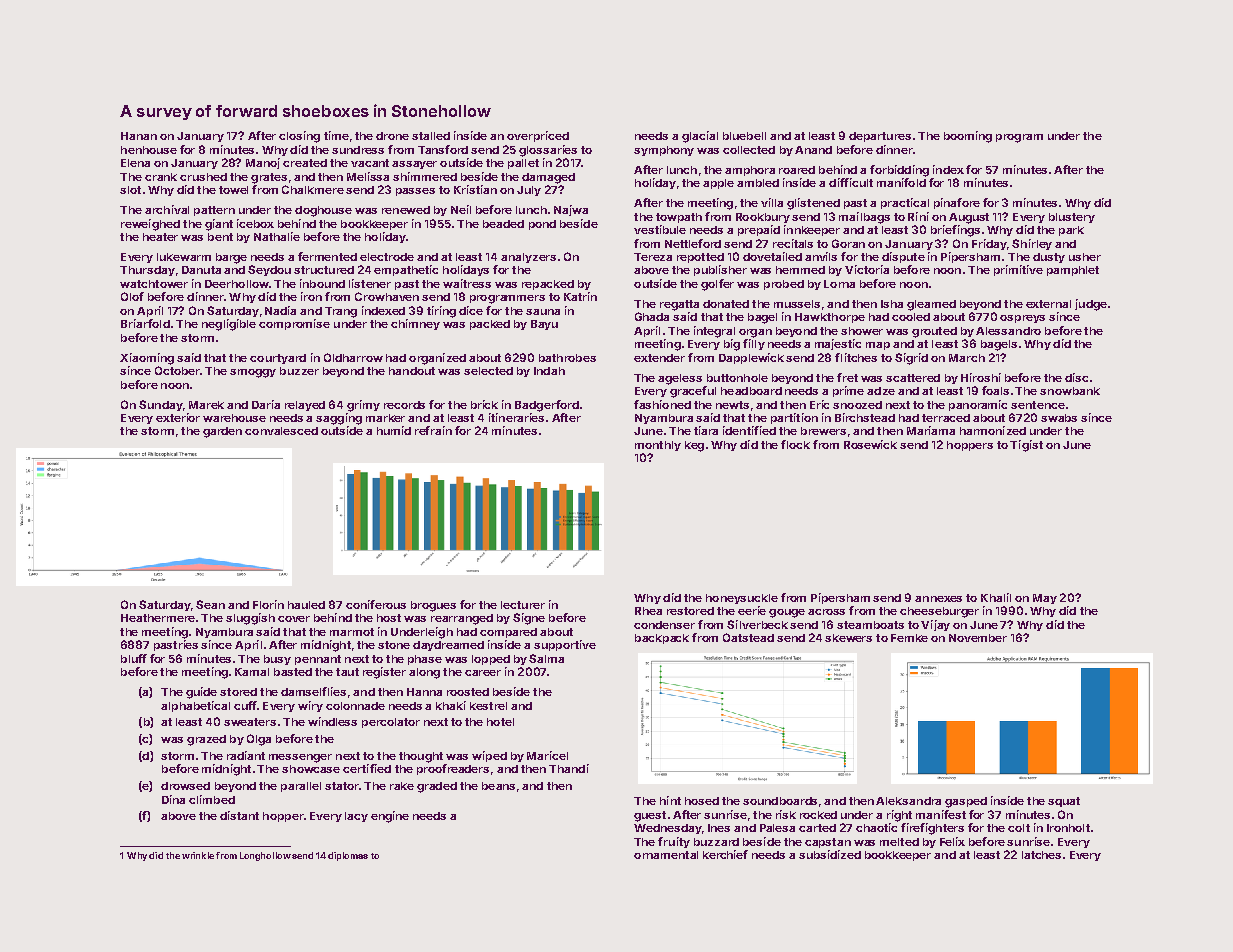  I want to click on backpack, so click(662, 639).
